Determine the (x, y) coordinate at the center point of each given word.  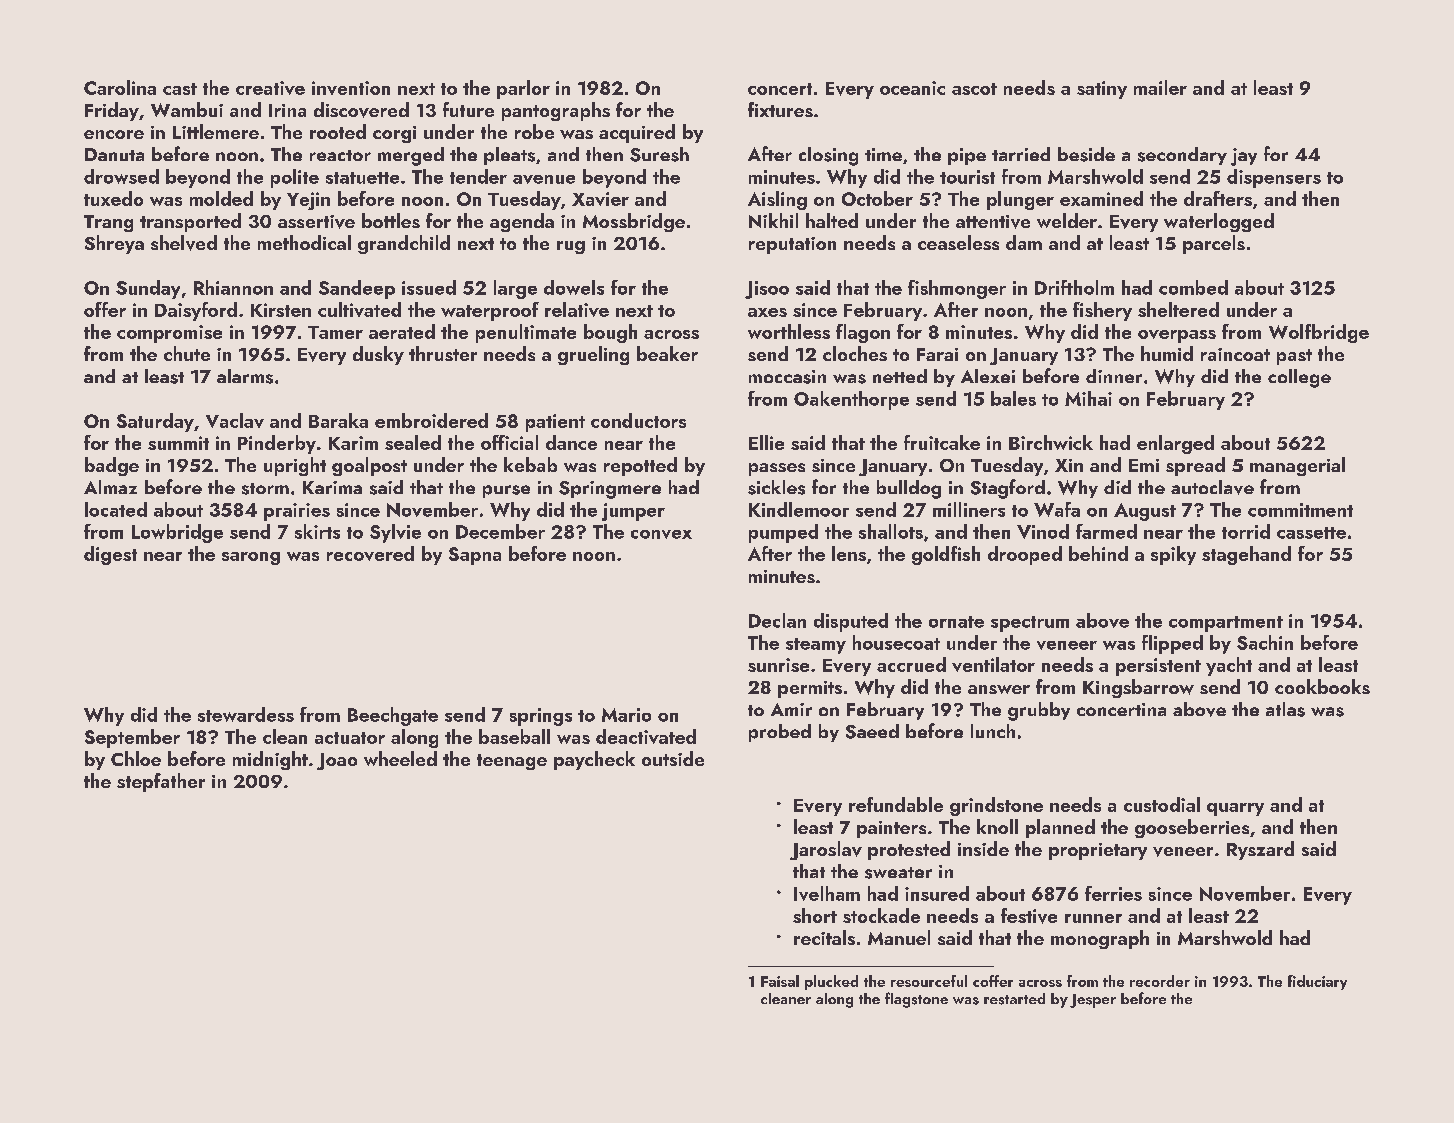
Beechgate (393, 716)
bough (610, 333)
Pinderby (277, 444)
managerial (1297, 466)
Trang (108, 223)
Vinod (1043, 531)
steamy (816, 646)
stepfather (161, 782)
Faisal (780, 981)
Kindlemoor (799, 509)
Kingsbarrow (1138, 688)
